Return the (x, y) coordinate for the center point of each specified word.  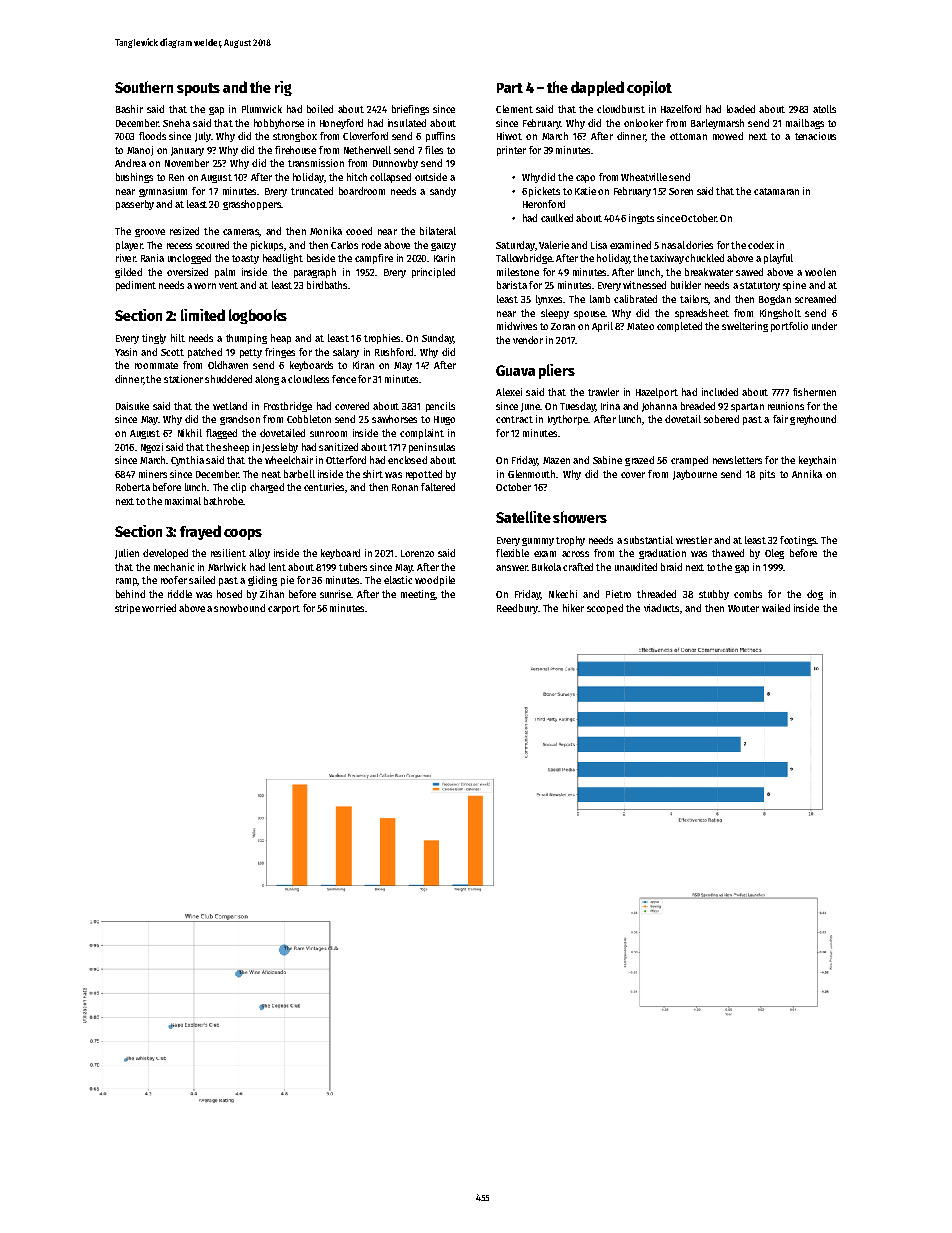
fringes (280, 353)
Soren (681, 191)
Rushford (394, 352)
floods (152, 136)
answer (511, 568)
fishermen (814, 392)
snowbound (239, 608)
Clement (514, 109)
